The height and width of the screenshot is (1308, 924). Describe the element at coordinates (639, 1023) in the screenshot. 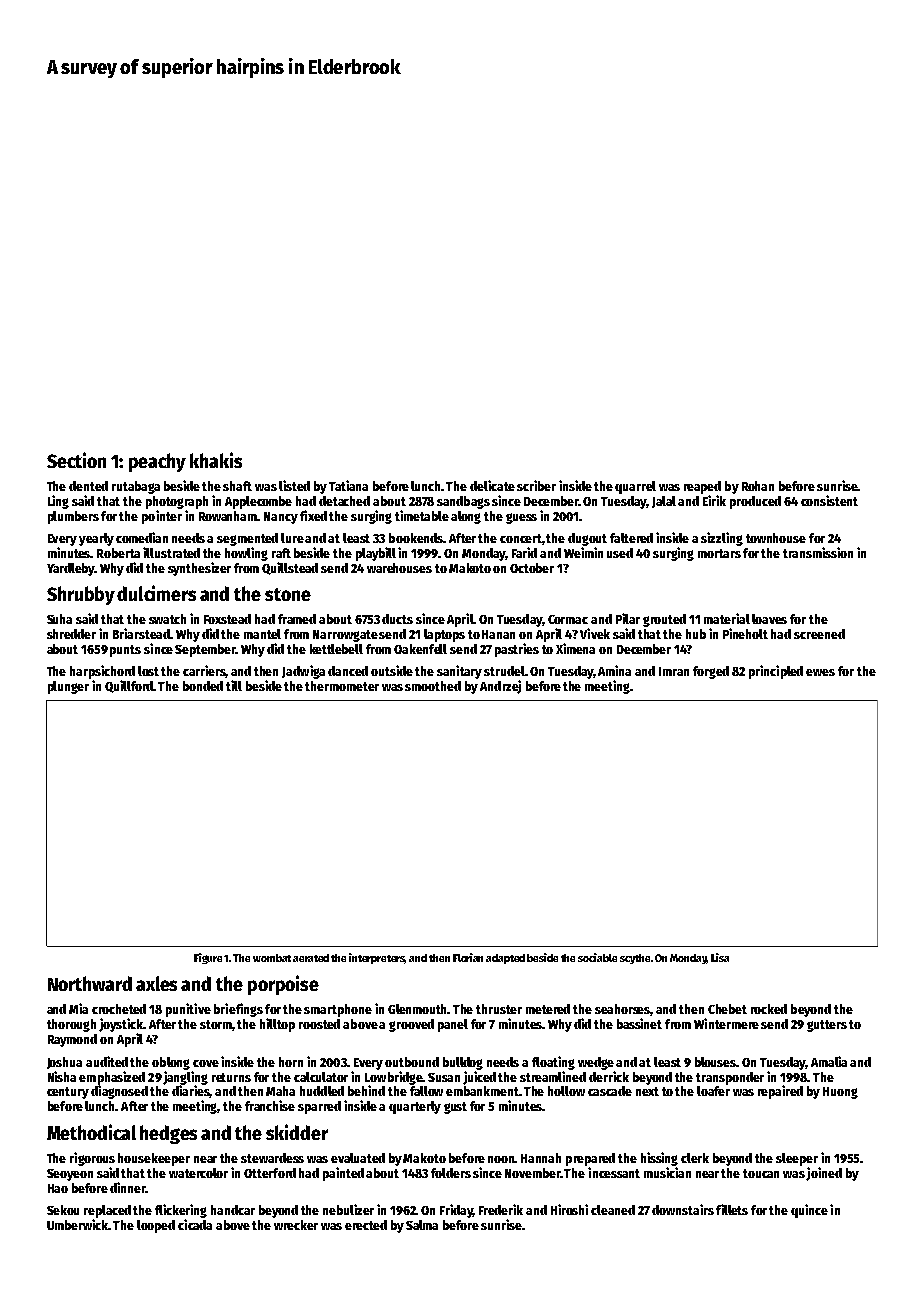

I see `bassinet` at that location.
